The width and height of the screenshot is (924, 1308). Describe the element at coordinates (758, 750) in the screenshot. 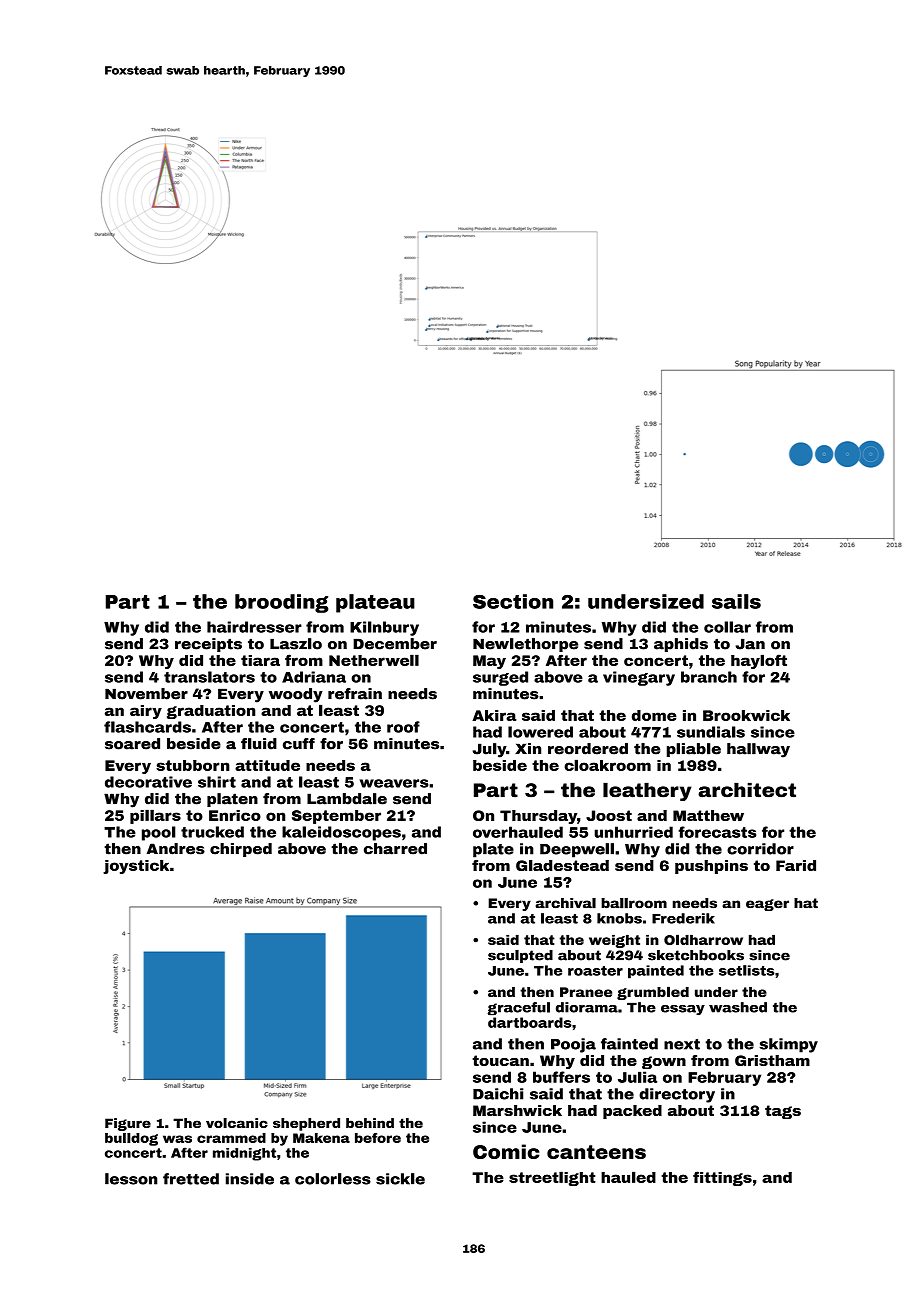

I see `hallway` at that location.
